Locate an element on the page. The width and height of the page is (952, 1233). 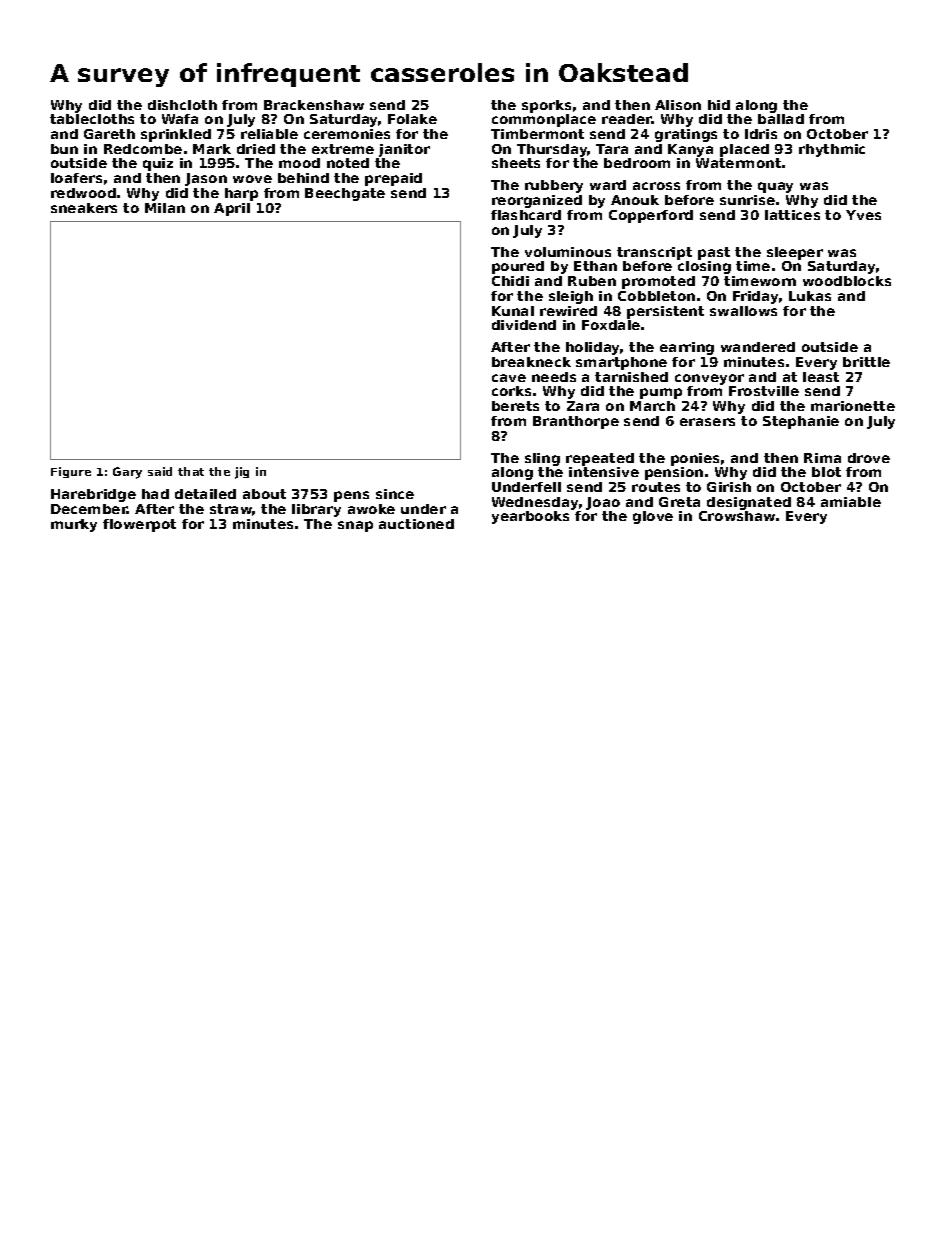
sporks is located at coordinates (546, 106).
